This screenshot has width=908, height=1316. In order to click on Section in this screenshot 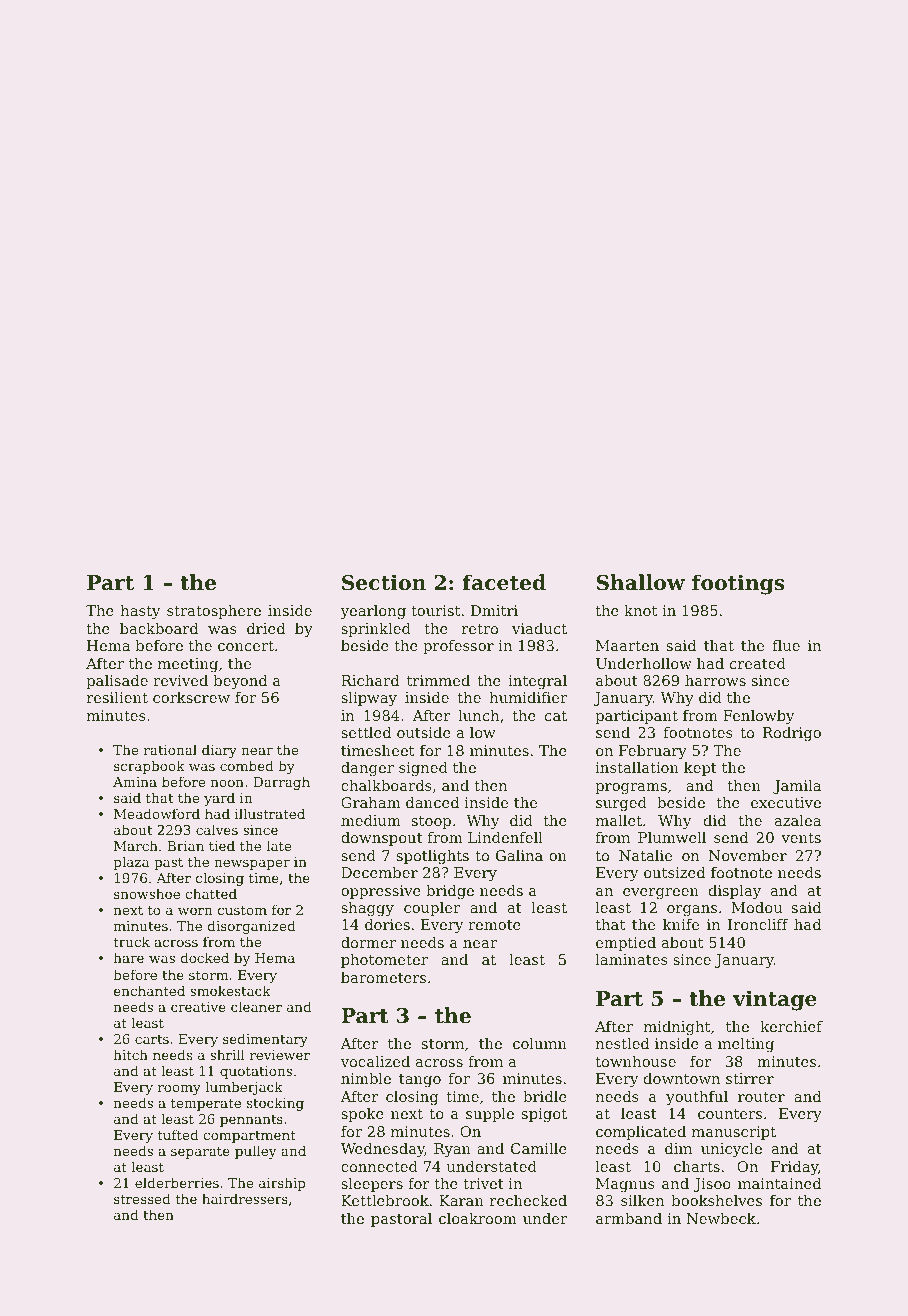, I will do `click(384, 582)`.
